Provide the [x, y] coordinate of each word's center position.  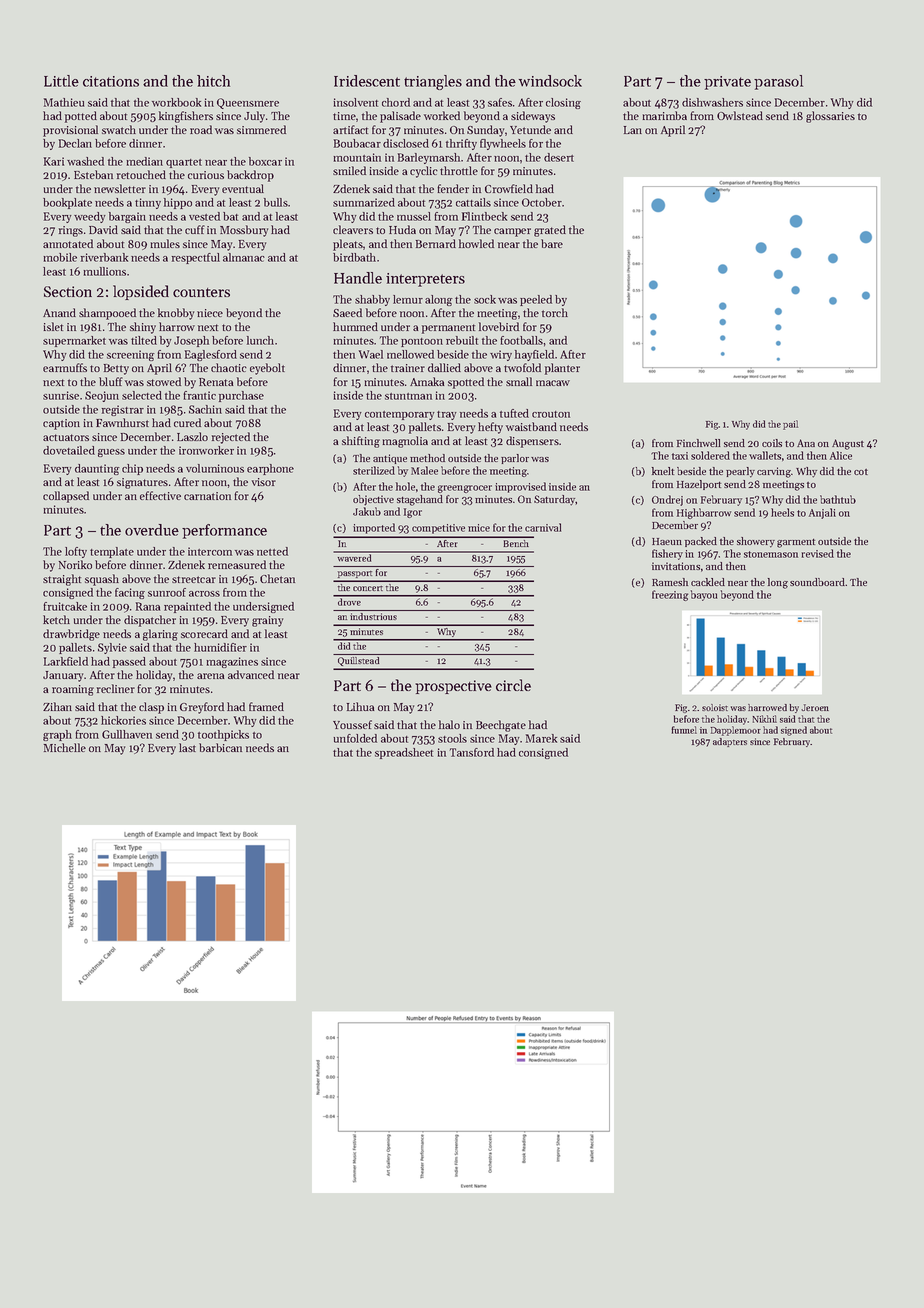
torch [555, 312]
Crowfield [509, 188]
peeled [536, 300]
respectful [196, 258]
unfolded [355, 738]
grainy [267, 621]
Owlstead [740, 115]
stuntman [408, 396]
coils [772, 443]
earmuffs [65, 367]
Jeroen [815, 707]
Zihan [57, 706]
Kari [54, 161]
